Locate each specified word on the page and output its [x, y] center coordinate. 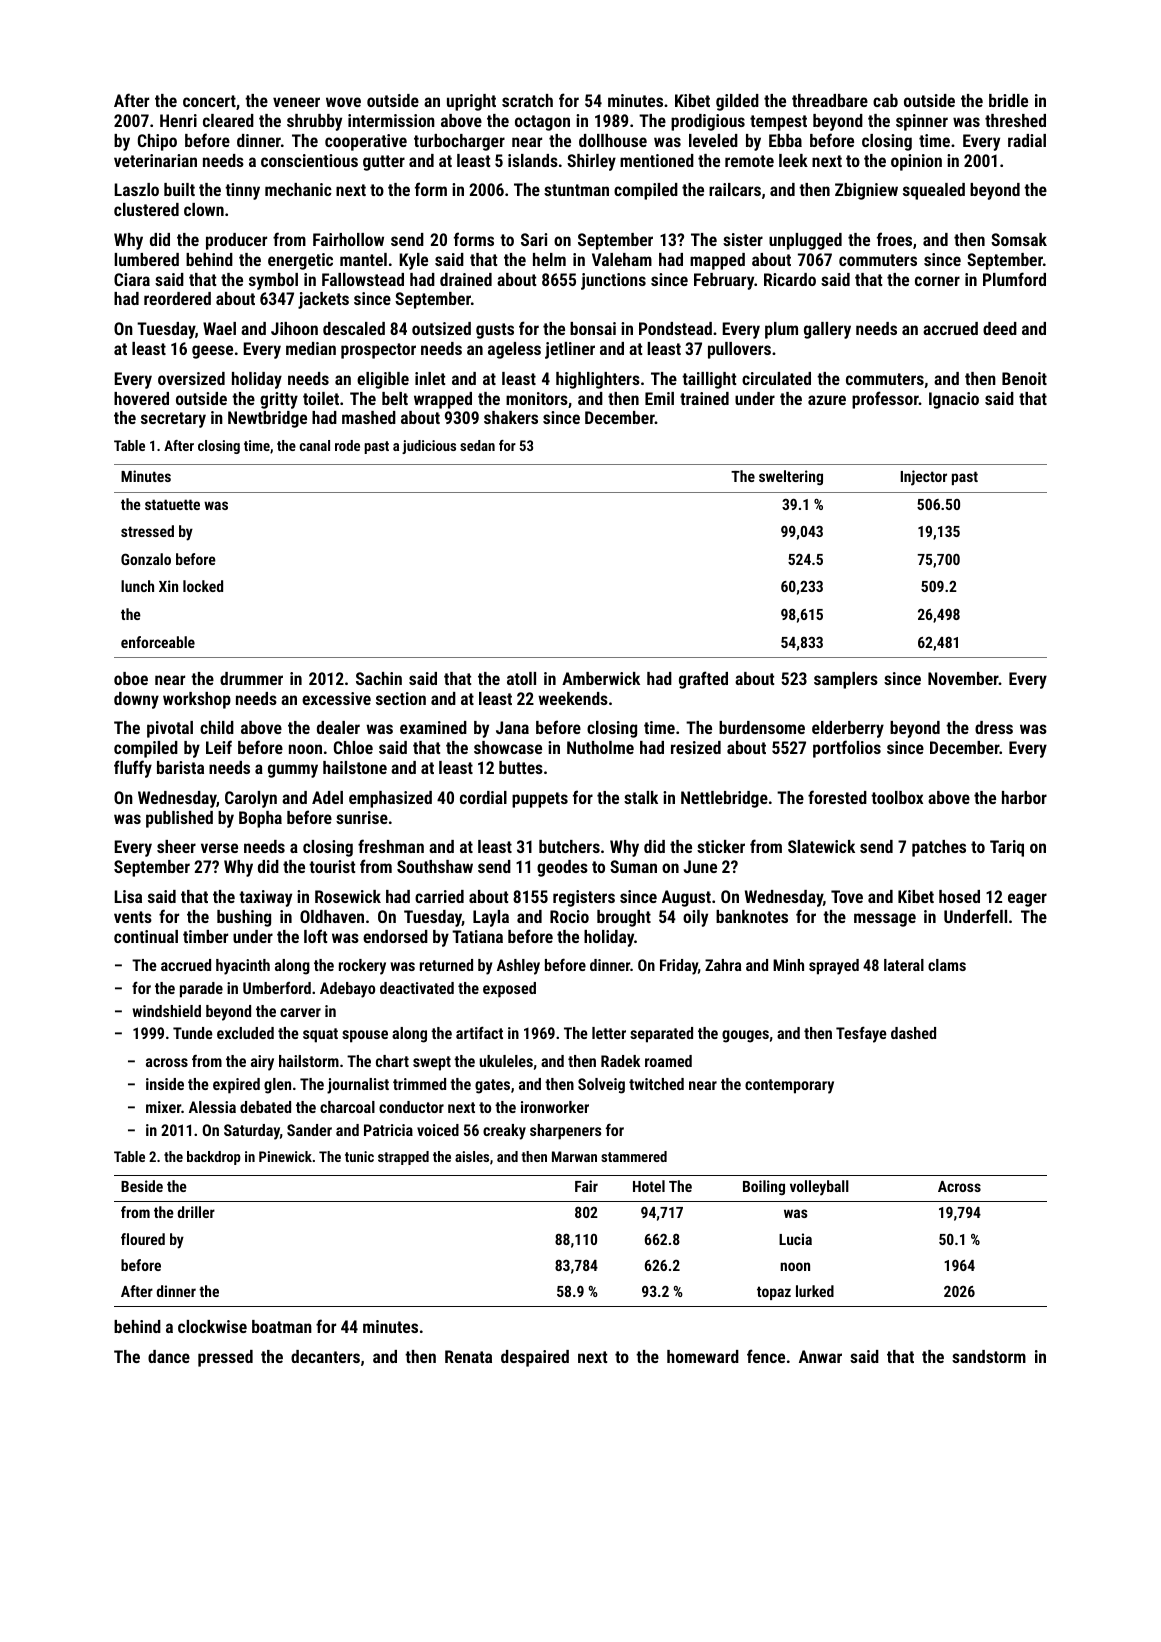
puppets [540, 800]
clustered [146, 209]
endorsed [395, 936]
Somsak [1019, 239]
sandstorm [989, 1356]
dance [169, 1356]
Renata [468, 1356]
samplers [846, 680]
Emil [659, 398]
